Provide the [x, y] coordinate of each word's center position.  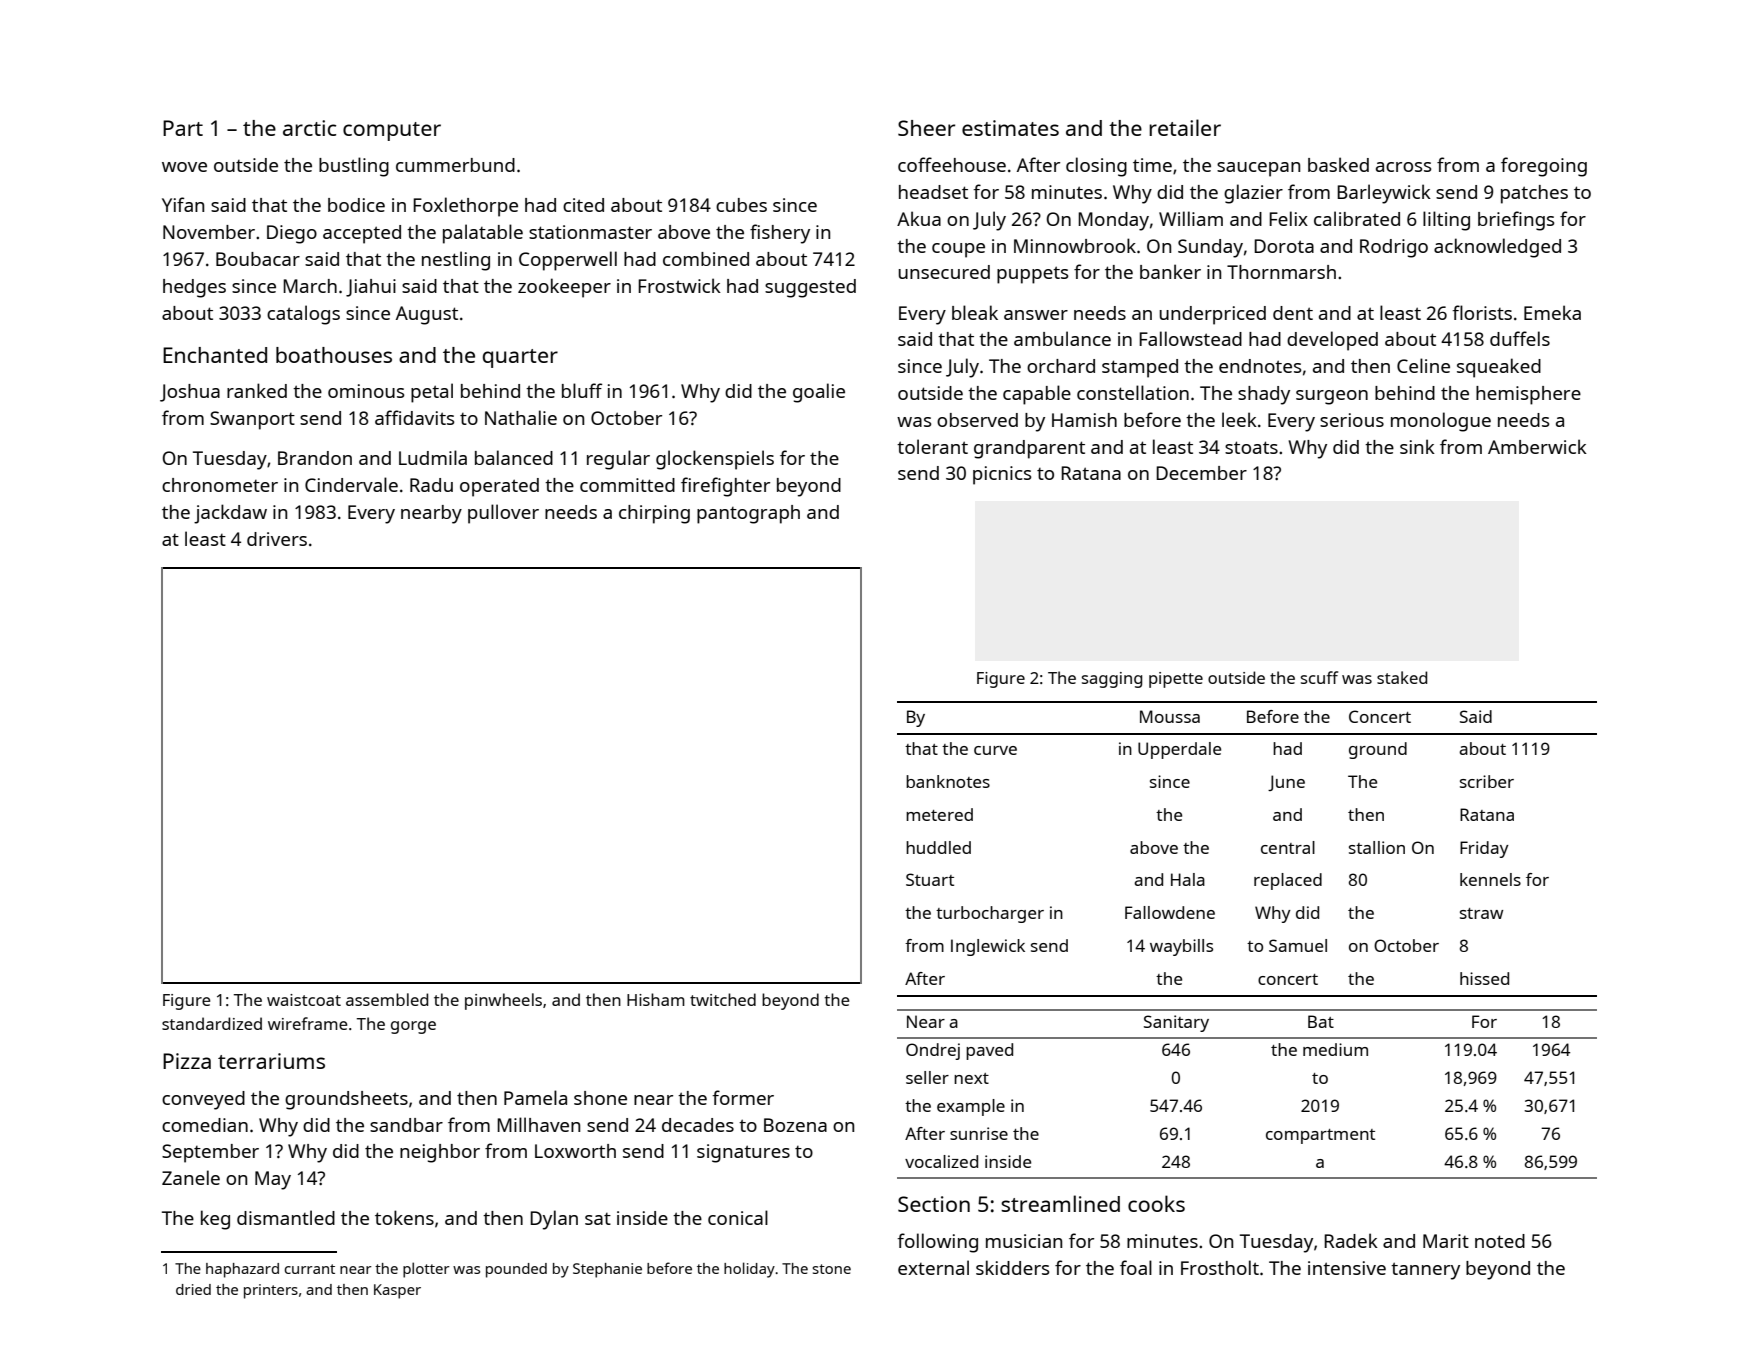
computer [392, 131]
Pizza [187, 1061]
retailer [1185, 127]
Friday [1484, 849]
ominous [366, 391]
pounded [516, 1270]
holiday [749, 1270]
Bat [1321, 1021]
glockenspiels [715, 460]
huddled [938, 847]
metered [939, 814]
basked [1338, 164]
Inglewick [988, 947]
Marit [1446, 1241]
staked [1402, 677]
